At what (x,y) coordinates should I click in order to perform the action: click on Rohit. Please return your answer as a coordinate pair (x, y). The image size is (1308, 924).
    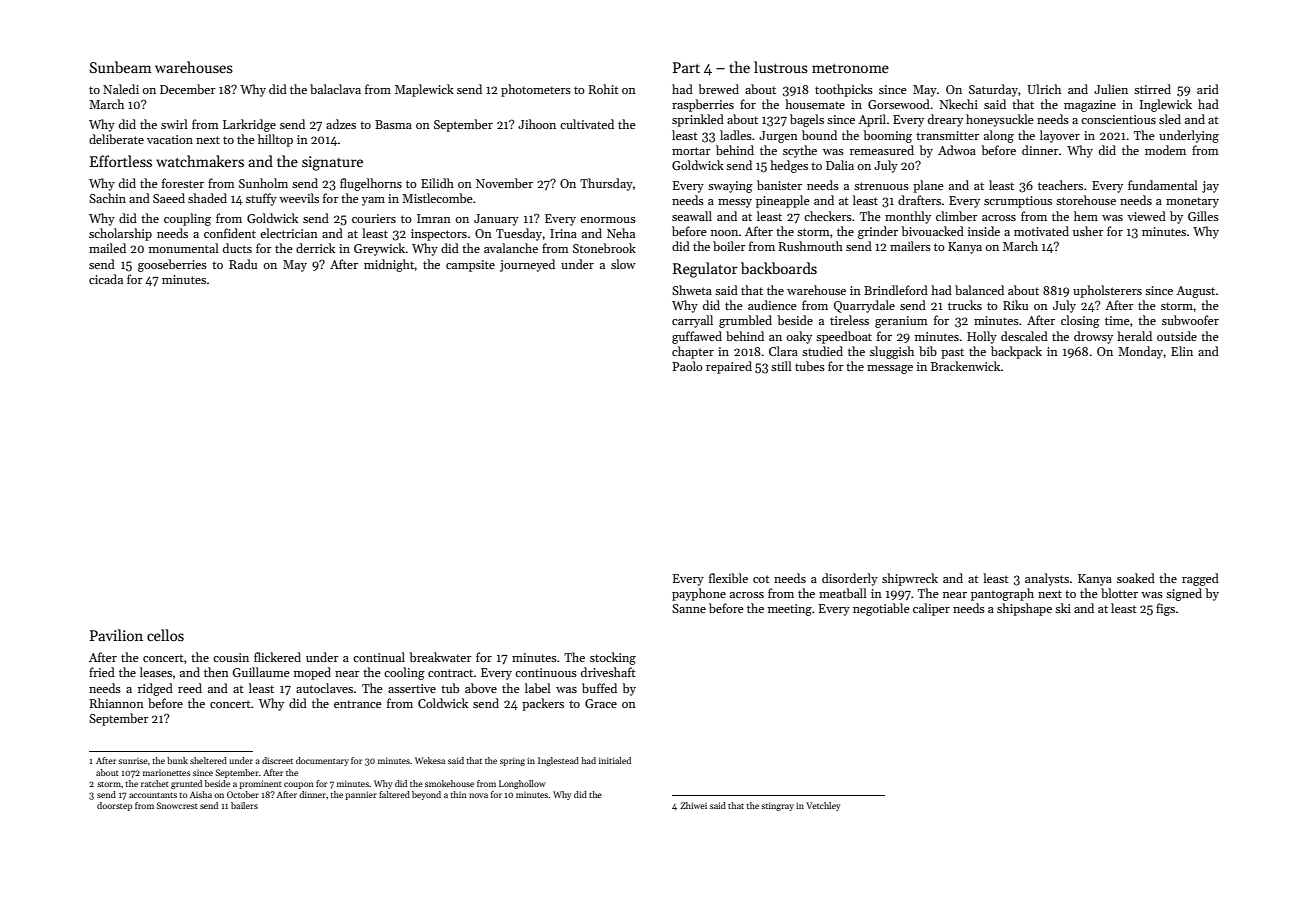
    Looking at the image, I should click on (603, 89).
